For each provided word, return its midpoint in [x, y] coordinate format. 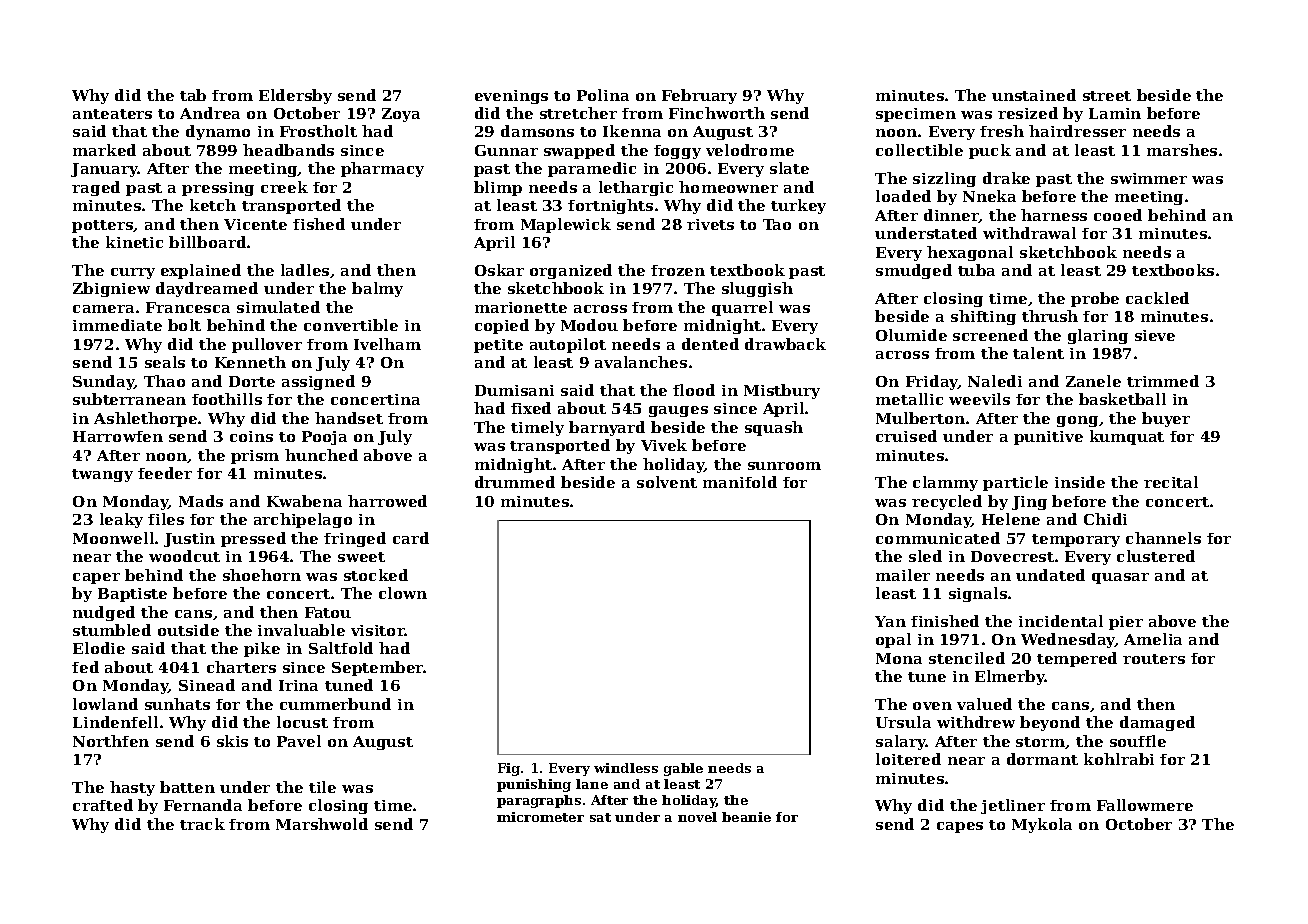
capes [960, 827]
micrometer [540, 817]
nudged [104, 613]
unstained [1034, 95]
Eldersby [295, 96]
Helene [1011, 519]
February [699, 96]
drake [1006, 178]
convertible [351, 325]
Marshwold [322, 824]
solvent [667, 482]
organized [571, 271]
